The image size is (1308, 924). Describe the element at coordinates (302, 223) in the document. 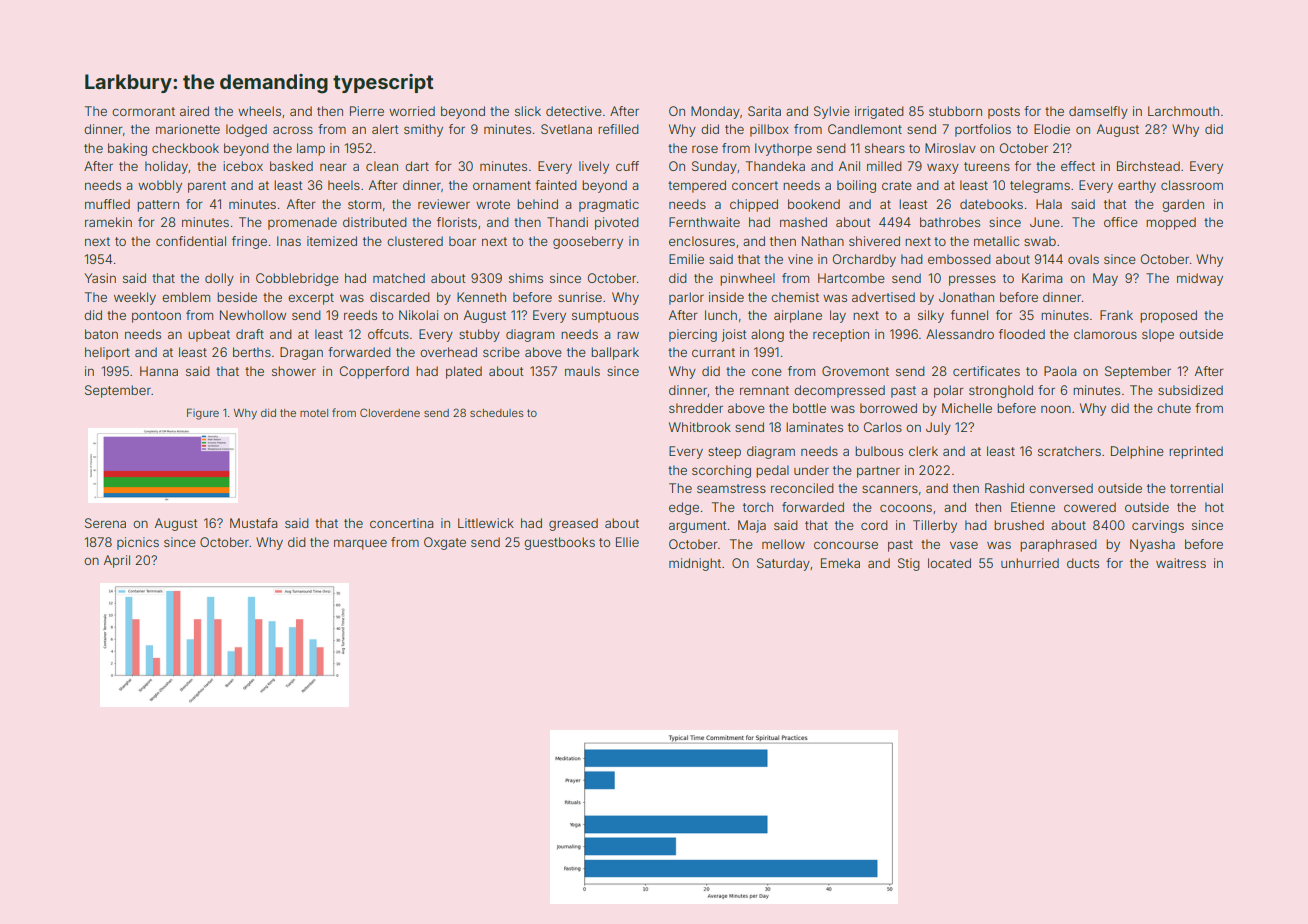

I see `promenade` at that location.
